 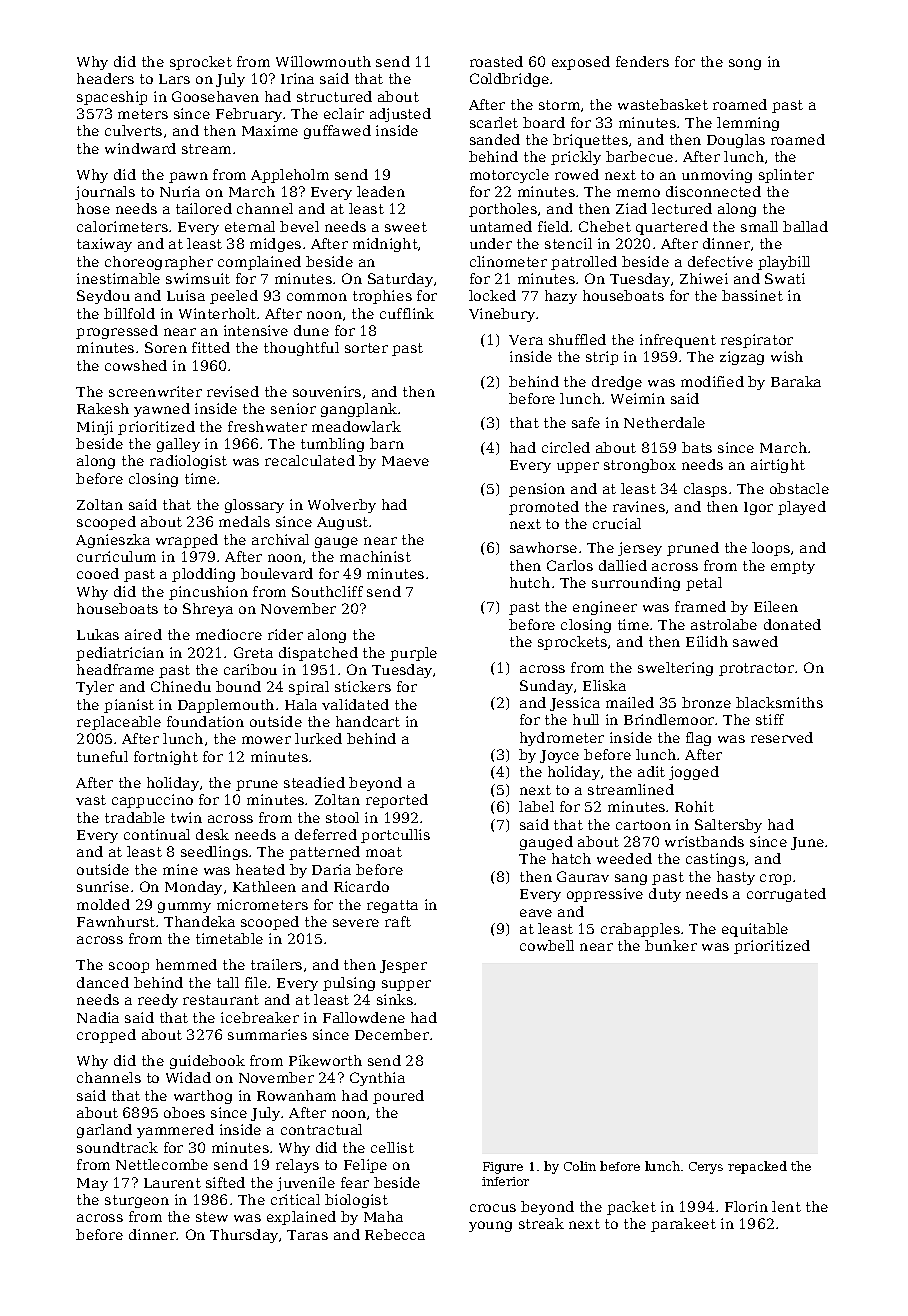 What do you see at coordinates (413, 654) in the screenshot?
I see `purple` at bounding box center [413, 654].
